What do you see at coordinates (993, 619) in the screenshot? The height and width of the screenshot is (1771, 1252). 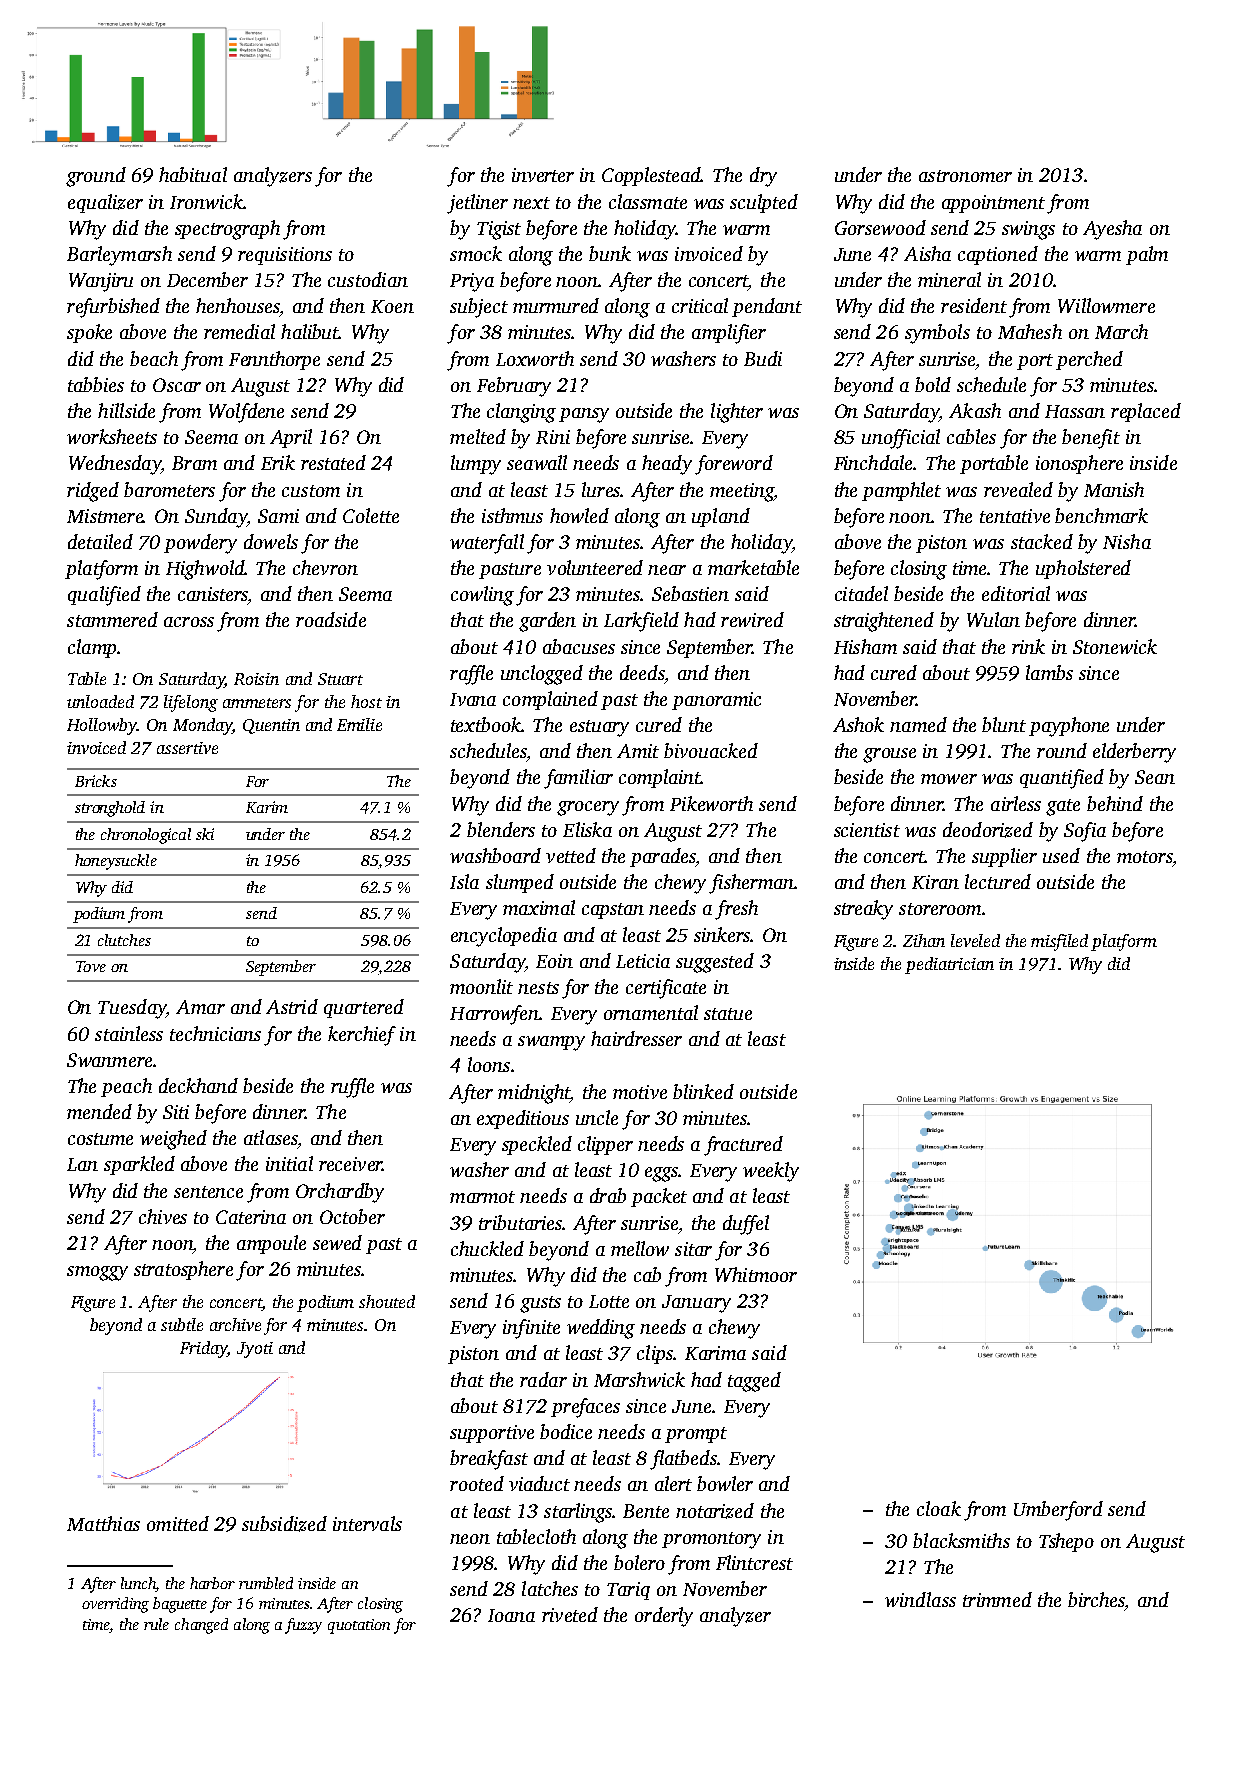 I see `Wulan` at bounding box center [993, 619].
